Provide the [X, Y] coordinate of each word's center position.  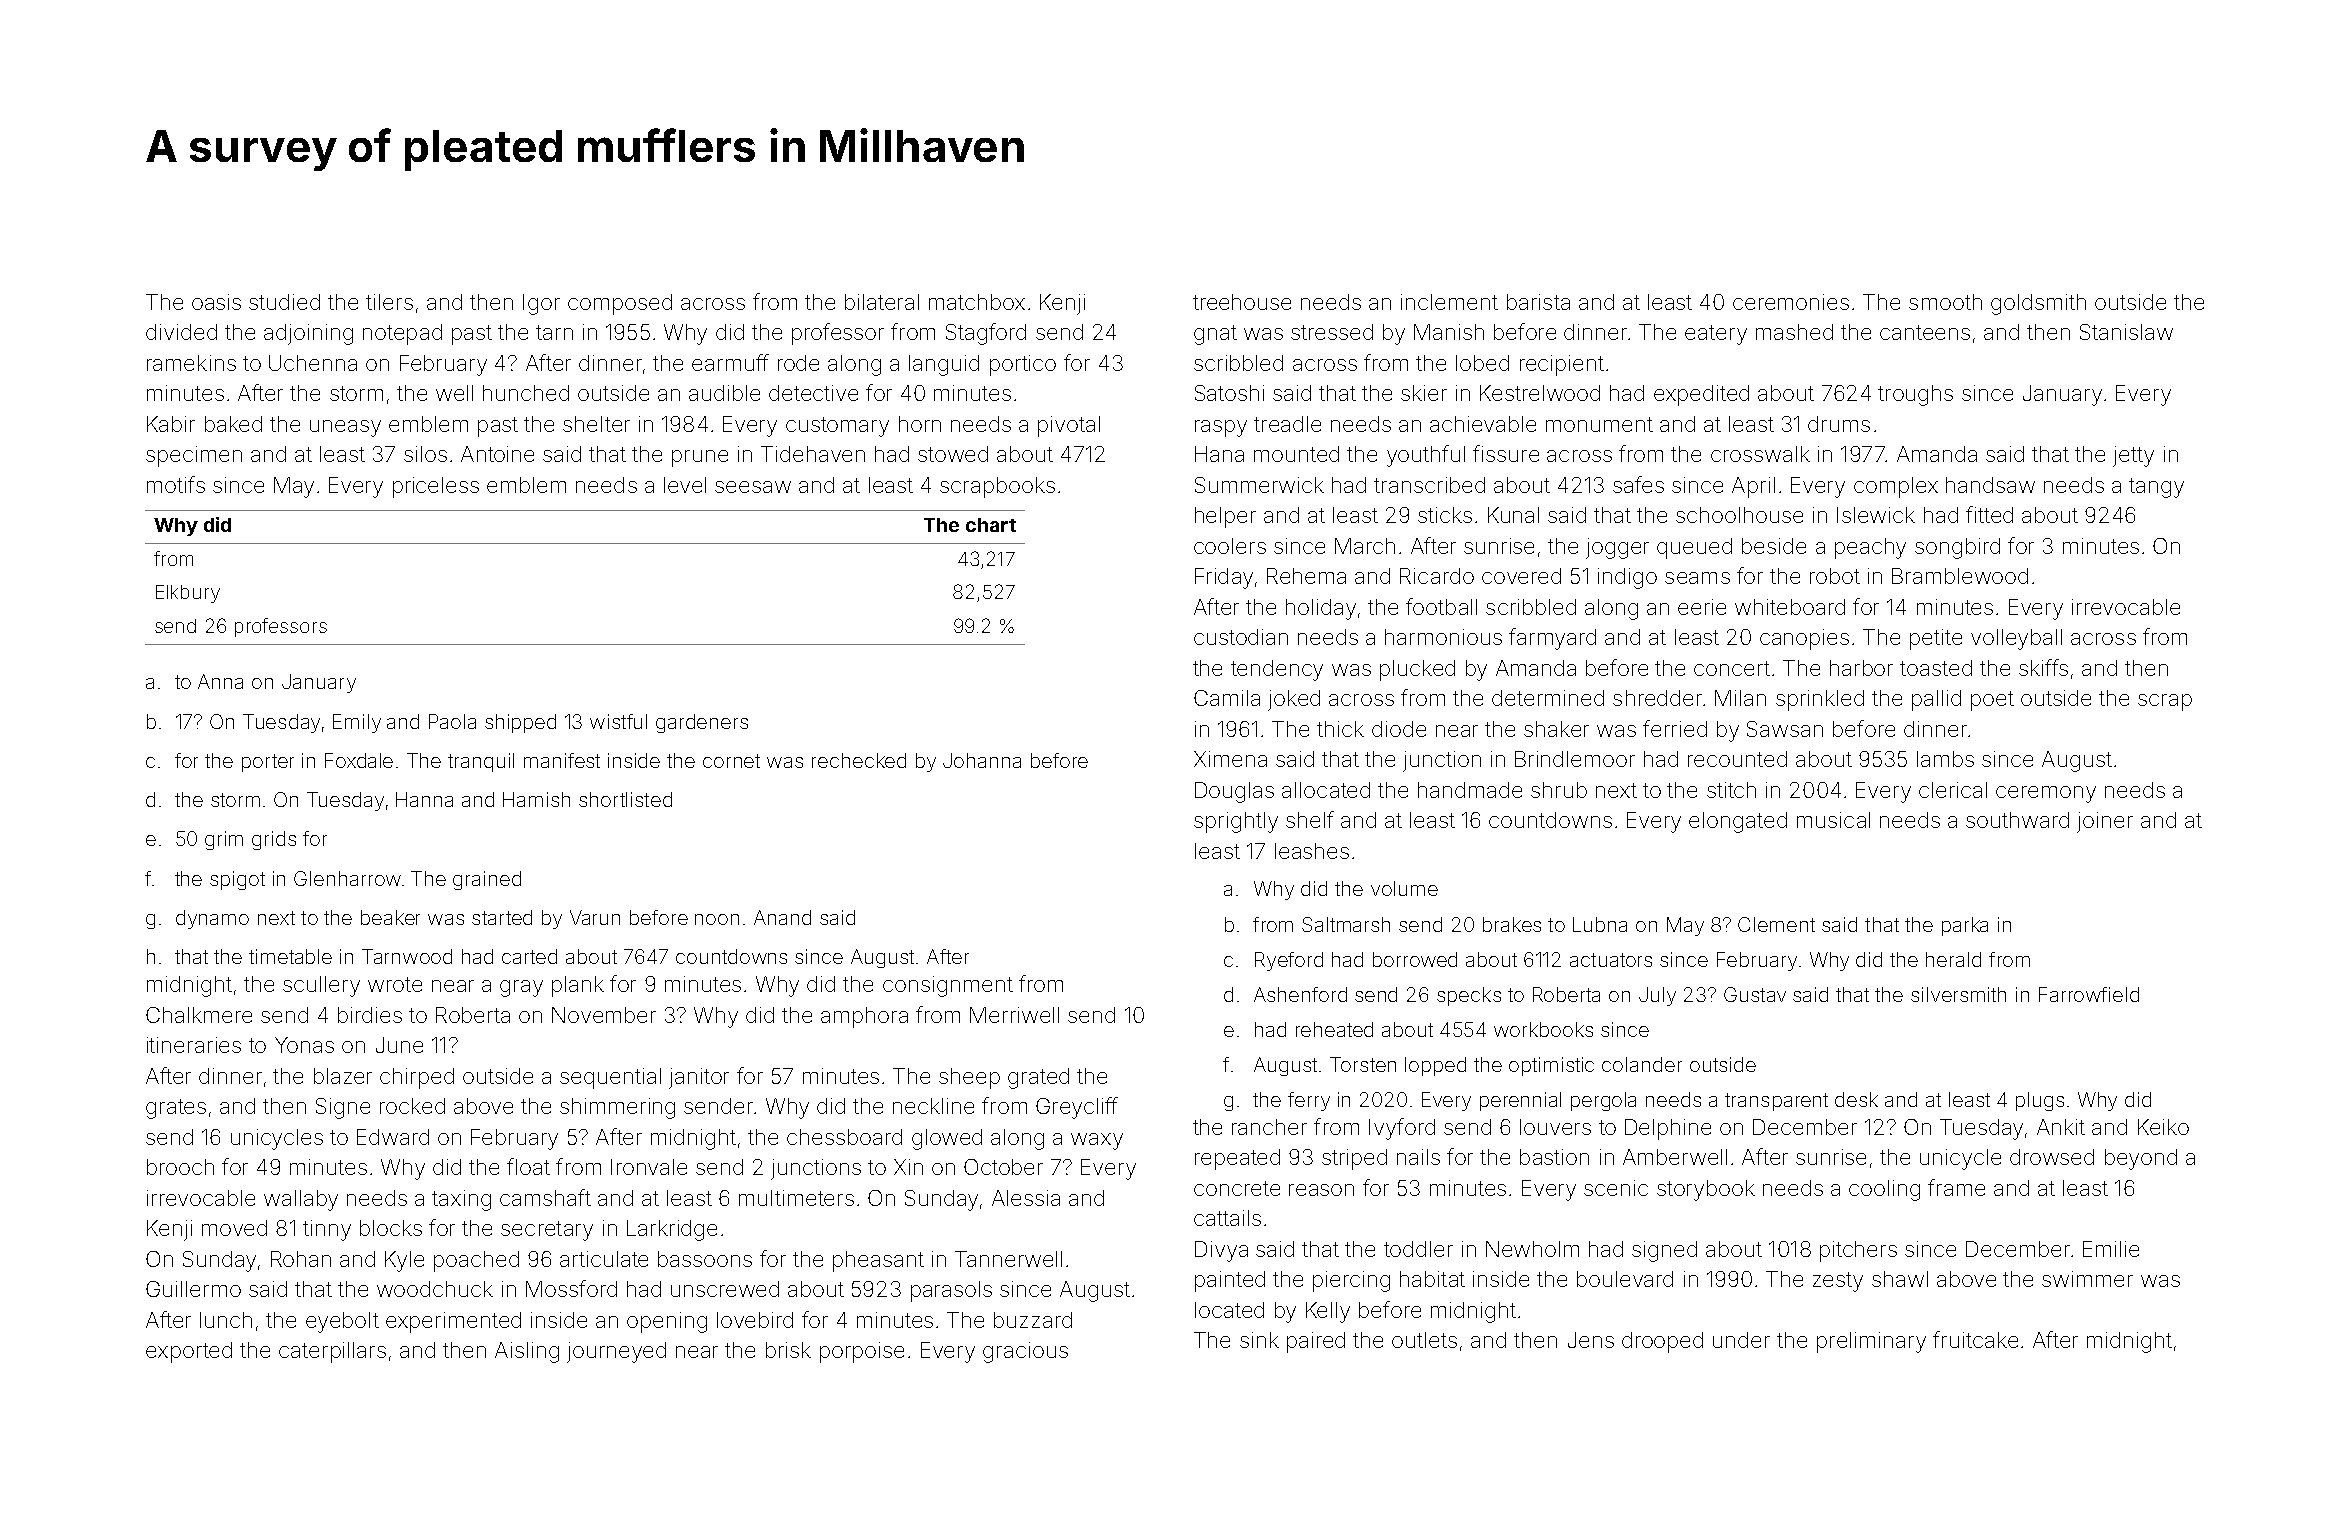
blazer [343, 1076]
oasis [216, 302]
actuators [1611, 960]
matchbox [977, 302]
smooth [1945, 302]
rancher [1269, 1127]
